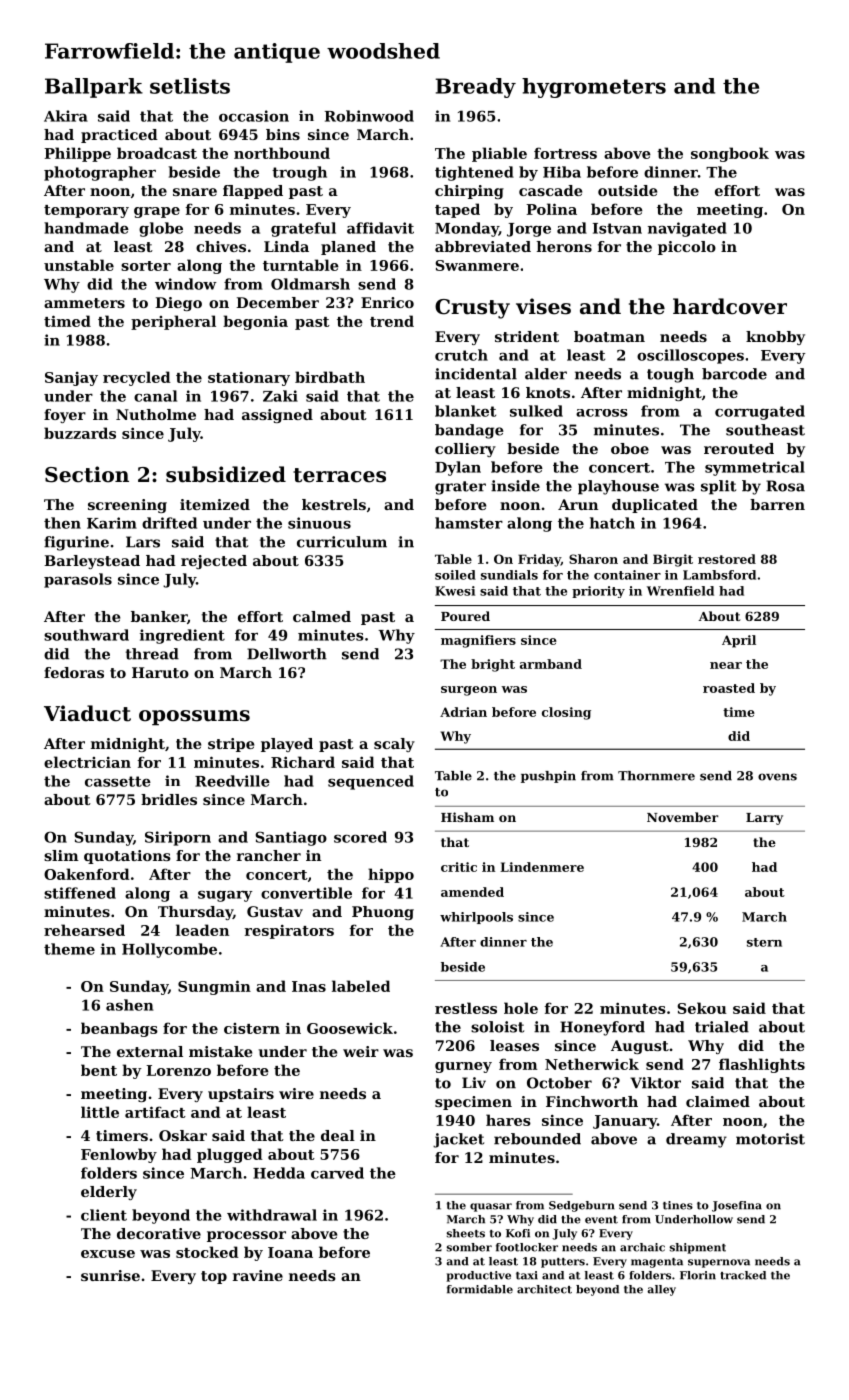 This screenshot has width=849, height=1400. What do you see at coordinates (119, 1029) in the screenshot?
I see `beanbags` at bounding box center [119, 1029].
